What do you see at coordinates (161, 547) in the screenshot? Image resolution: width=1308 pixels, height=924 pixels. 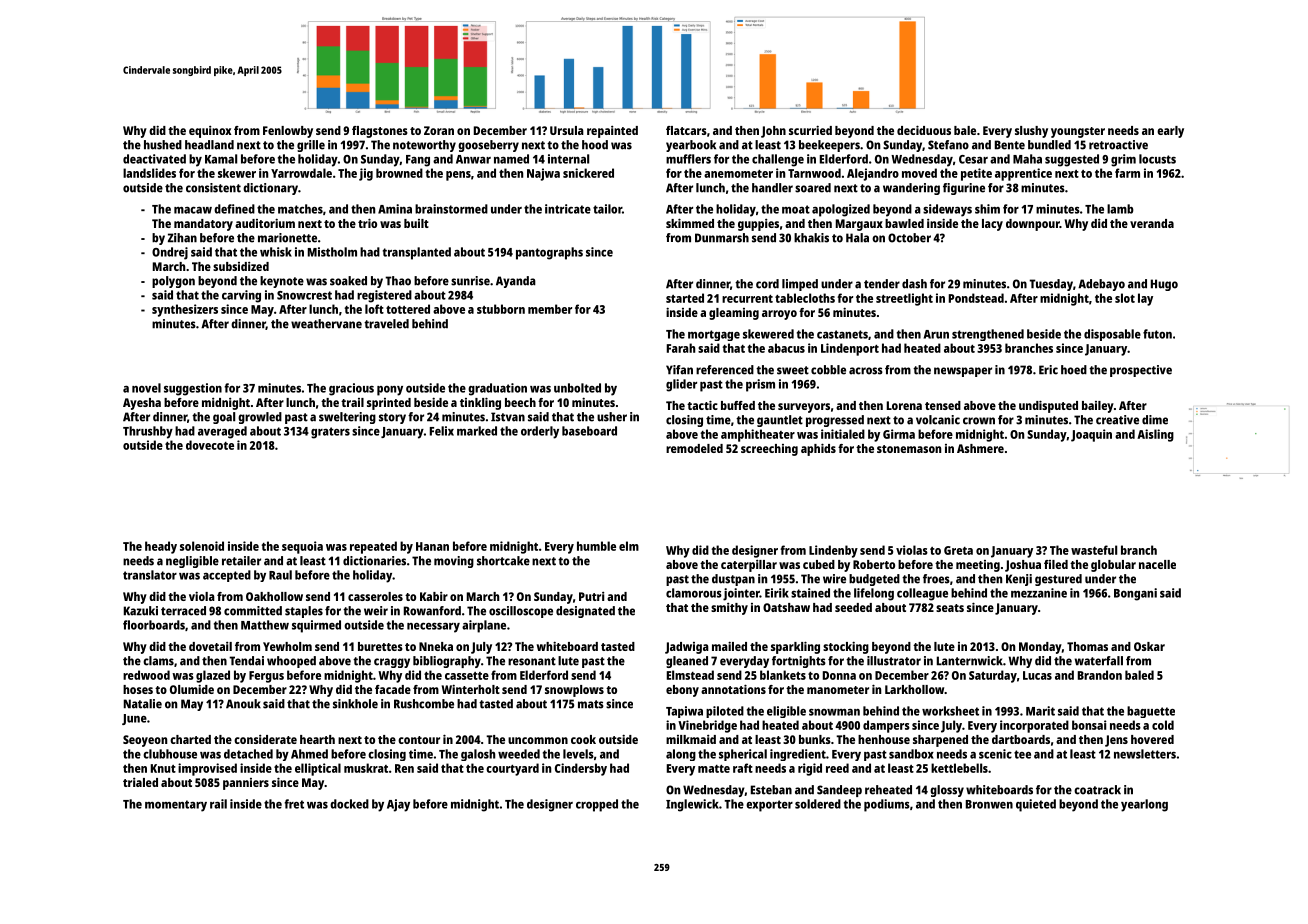 I see `heady` at bounding box center [161, 547].
